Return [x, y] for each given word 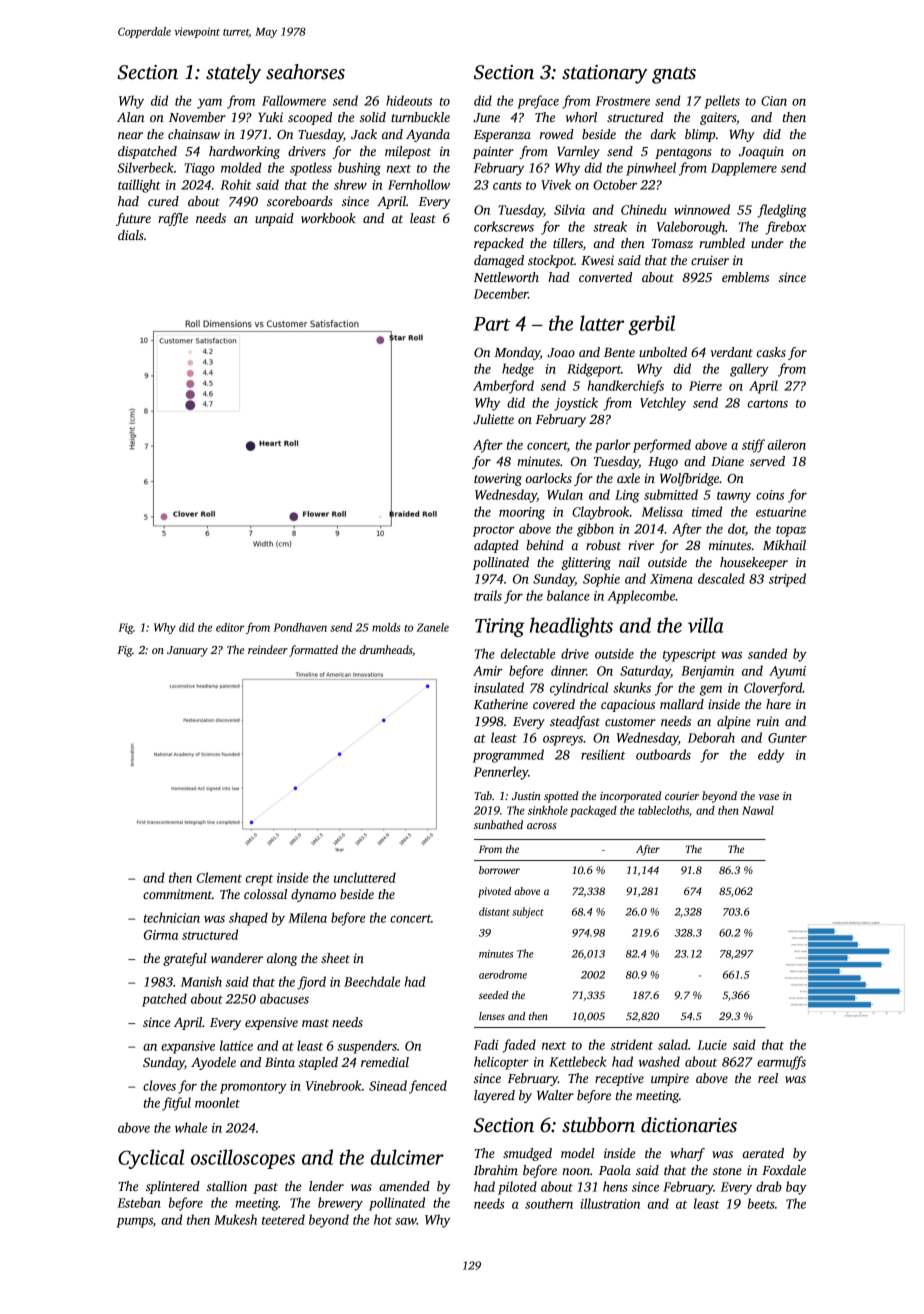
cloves [159, 1085]
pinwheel [651, 169]
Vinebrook [334, 1085]
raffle [173, 219]
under [767, 243]
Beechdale [372, 981]
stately [233, 74]
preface [538, 102]
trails [488, 595]
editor [230, 627]
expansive [188, 1047]
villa [706, 625]
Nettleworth [506, 277]
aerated [763, 1153]
